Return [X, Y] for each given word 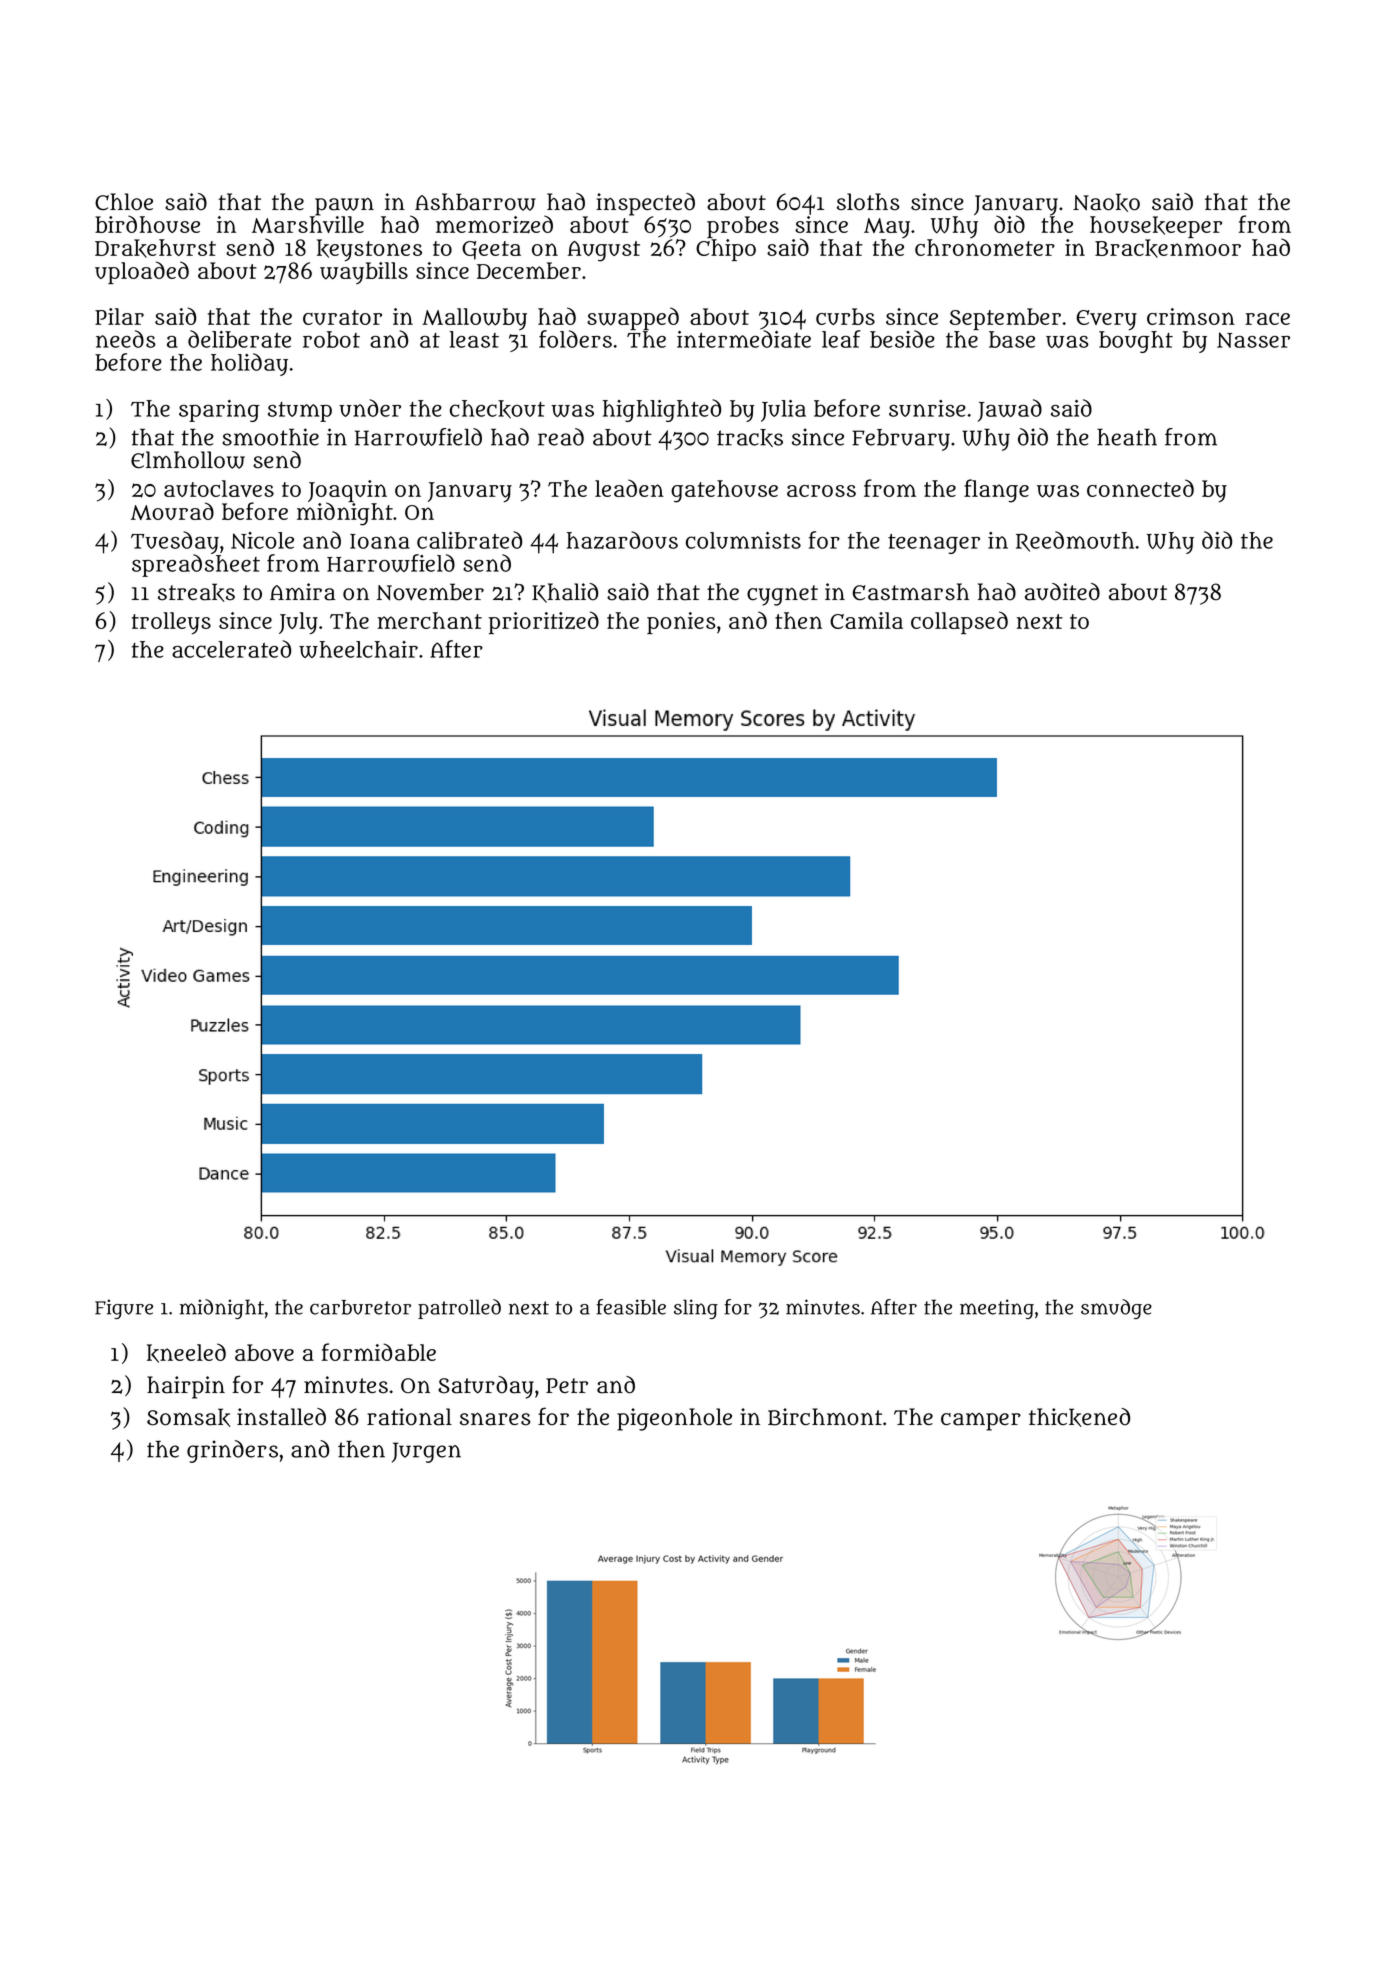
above [264, 1352]
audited [1062, 592]
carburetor [360, 1307]
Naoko [1106, 202]
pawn [344, 207]
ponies [681, 623]
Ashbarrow [475, 202]
